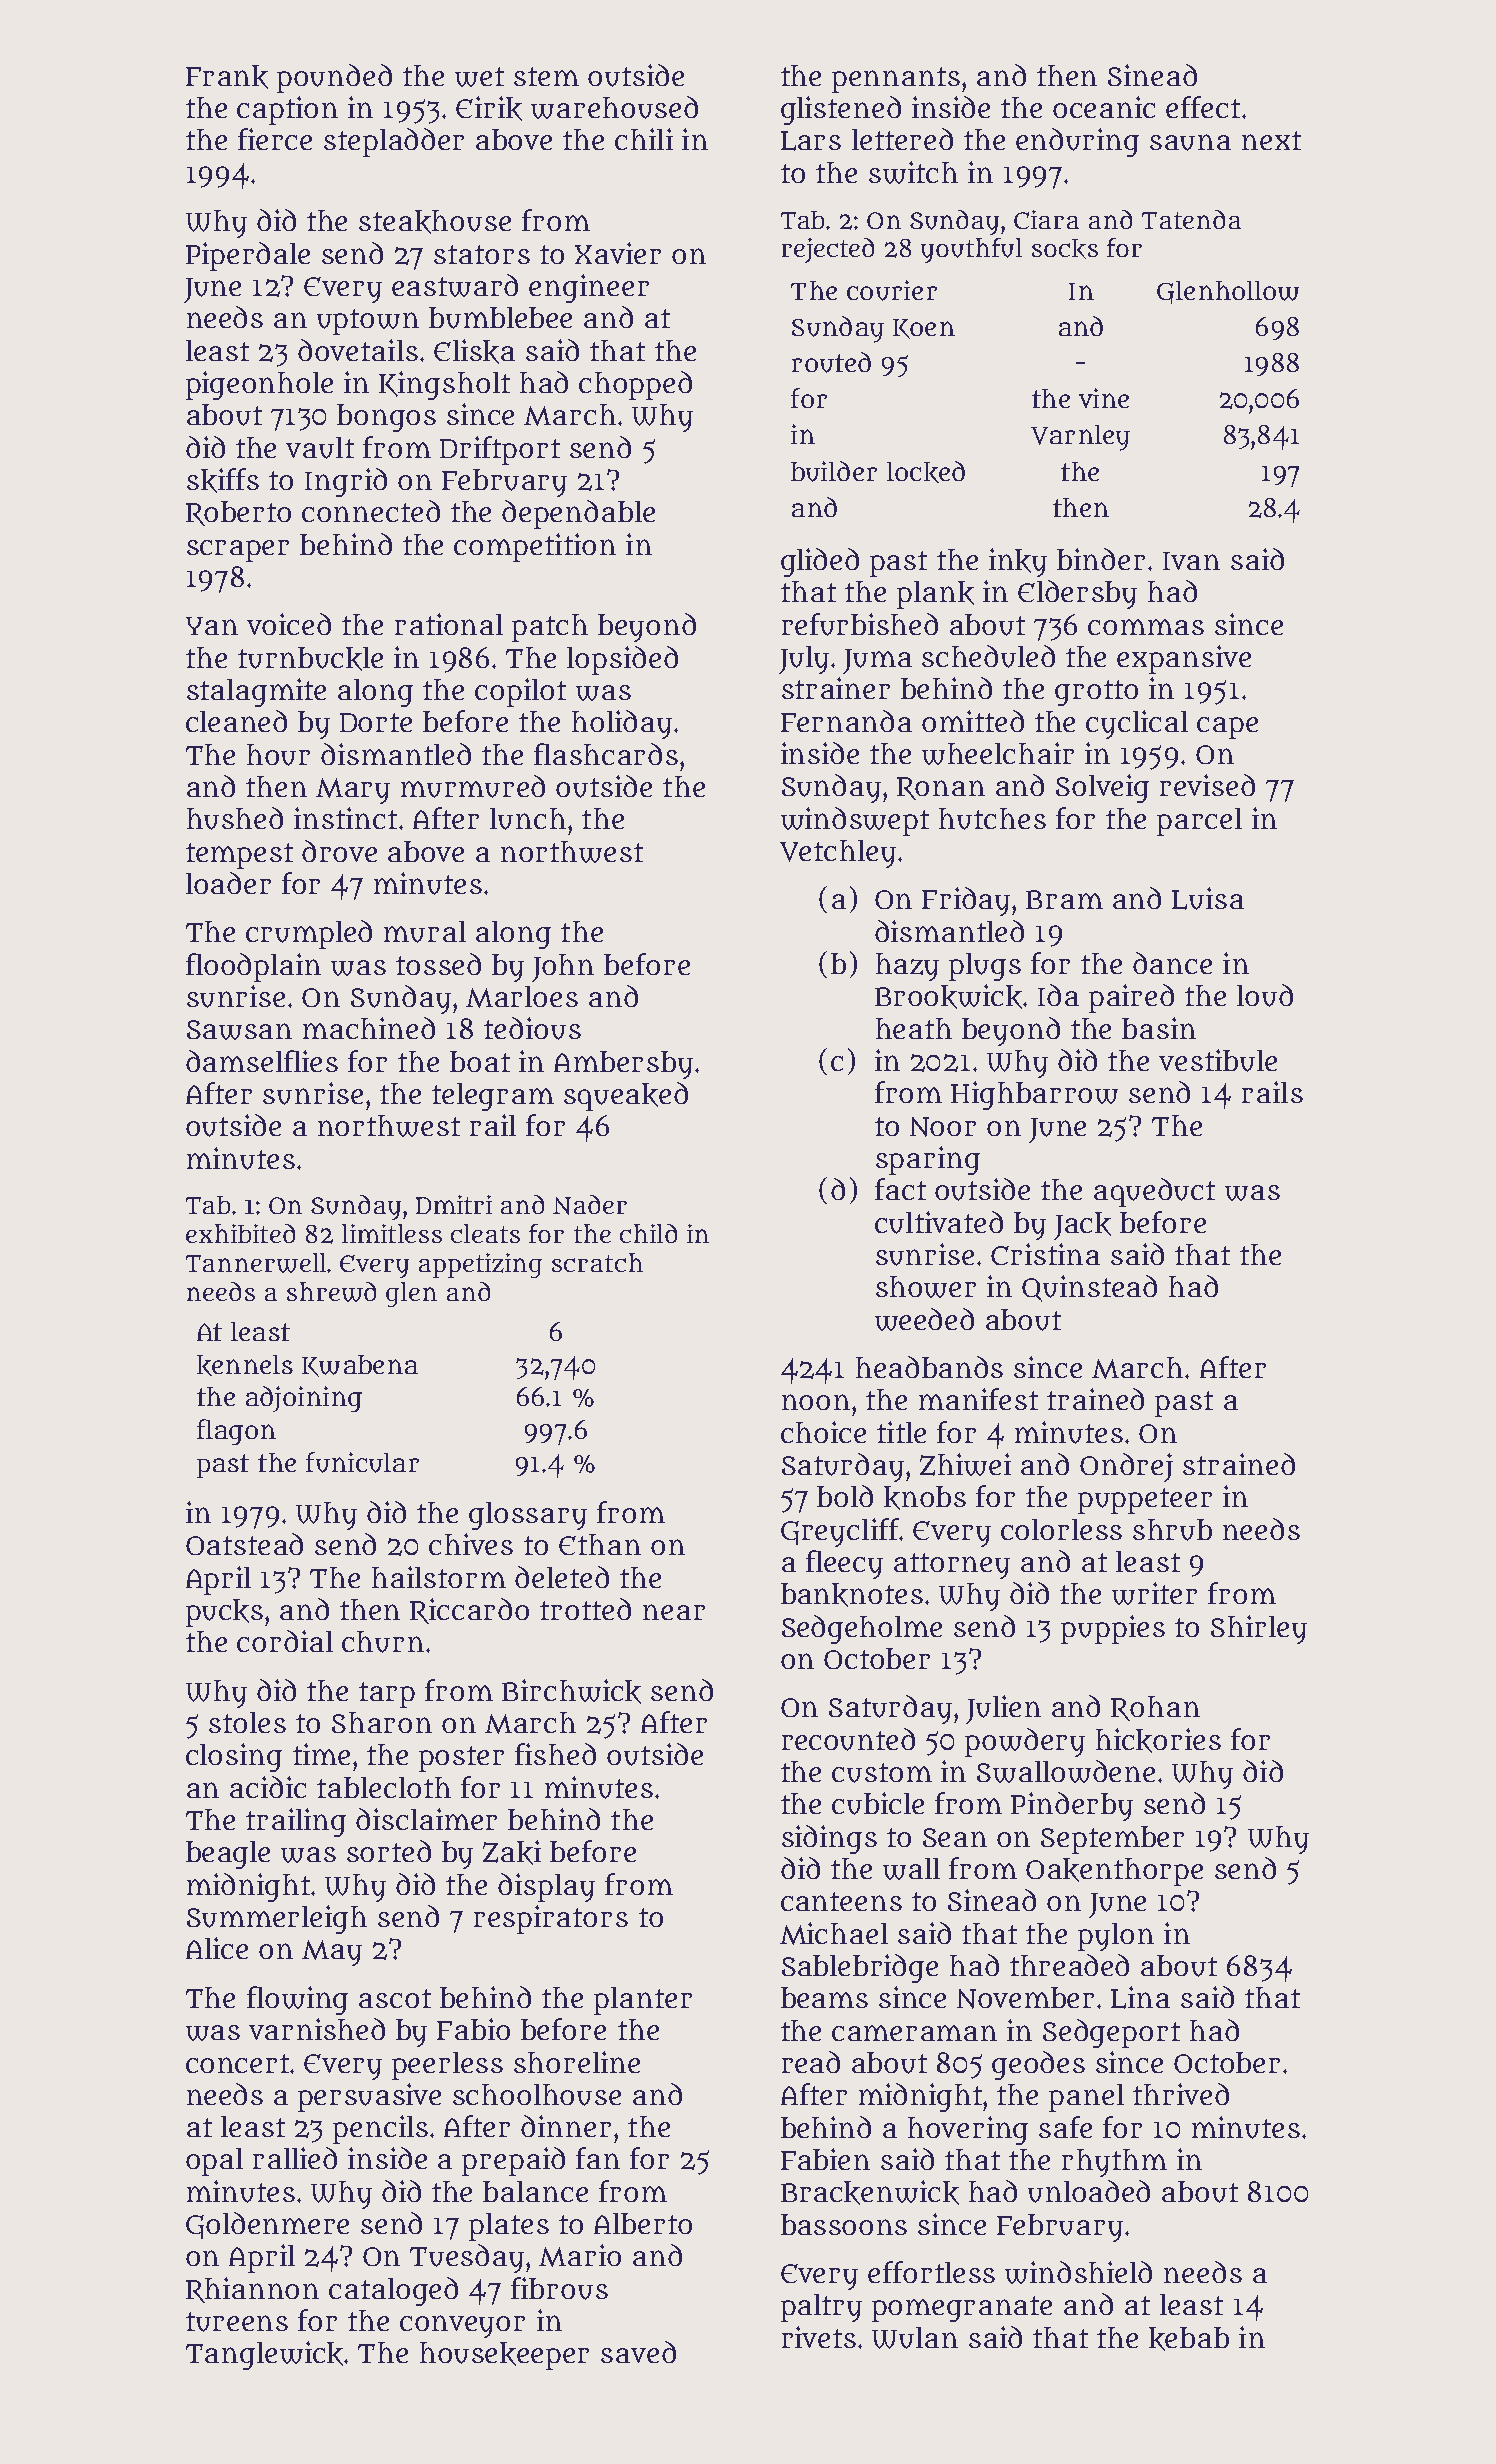 The height and width of the document is (2464, 1496). Describe the element at coordinates (479, 77) in the document. I see `wet` at that location.
